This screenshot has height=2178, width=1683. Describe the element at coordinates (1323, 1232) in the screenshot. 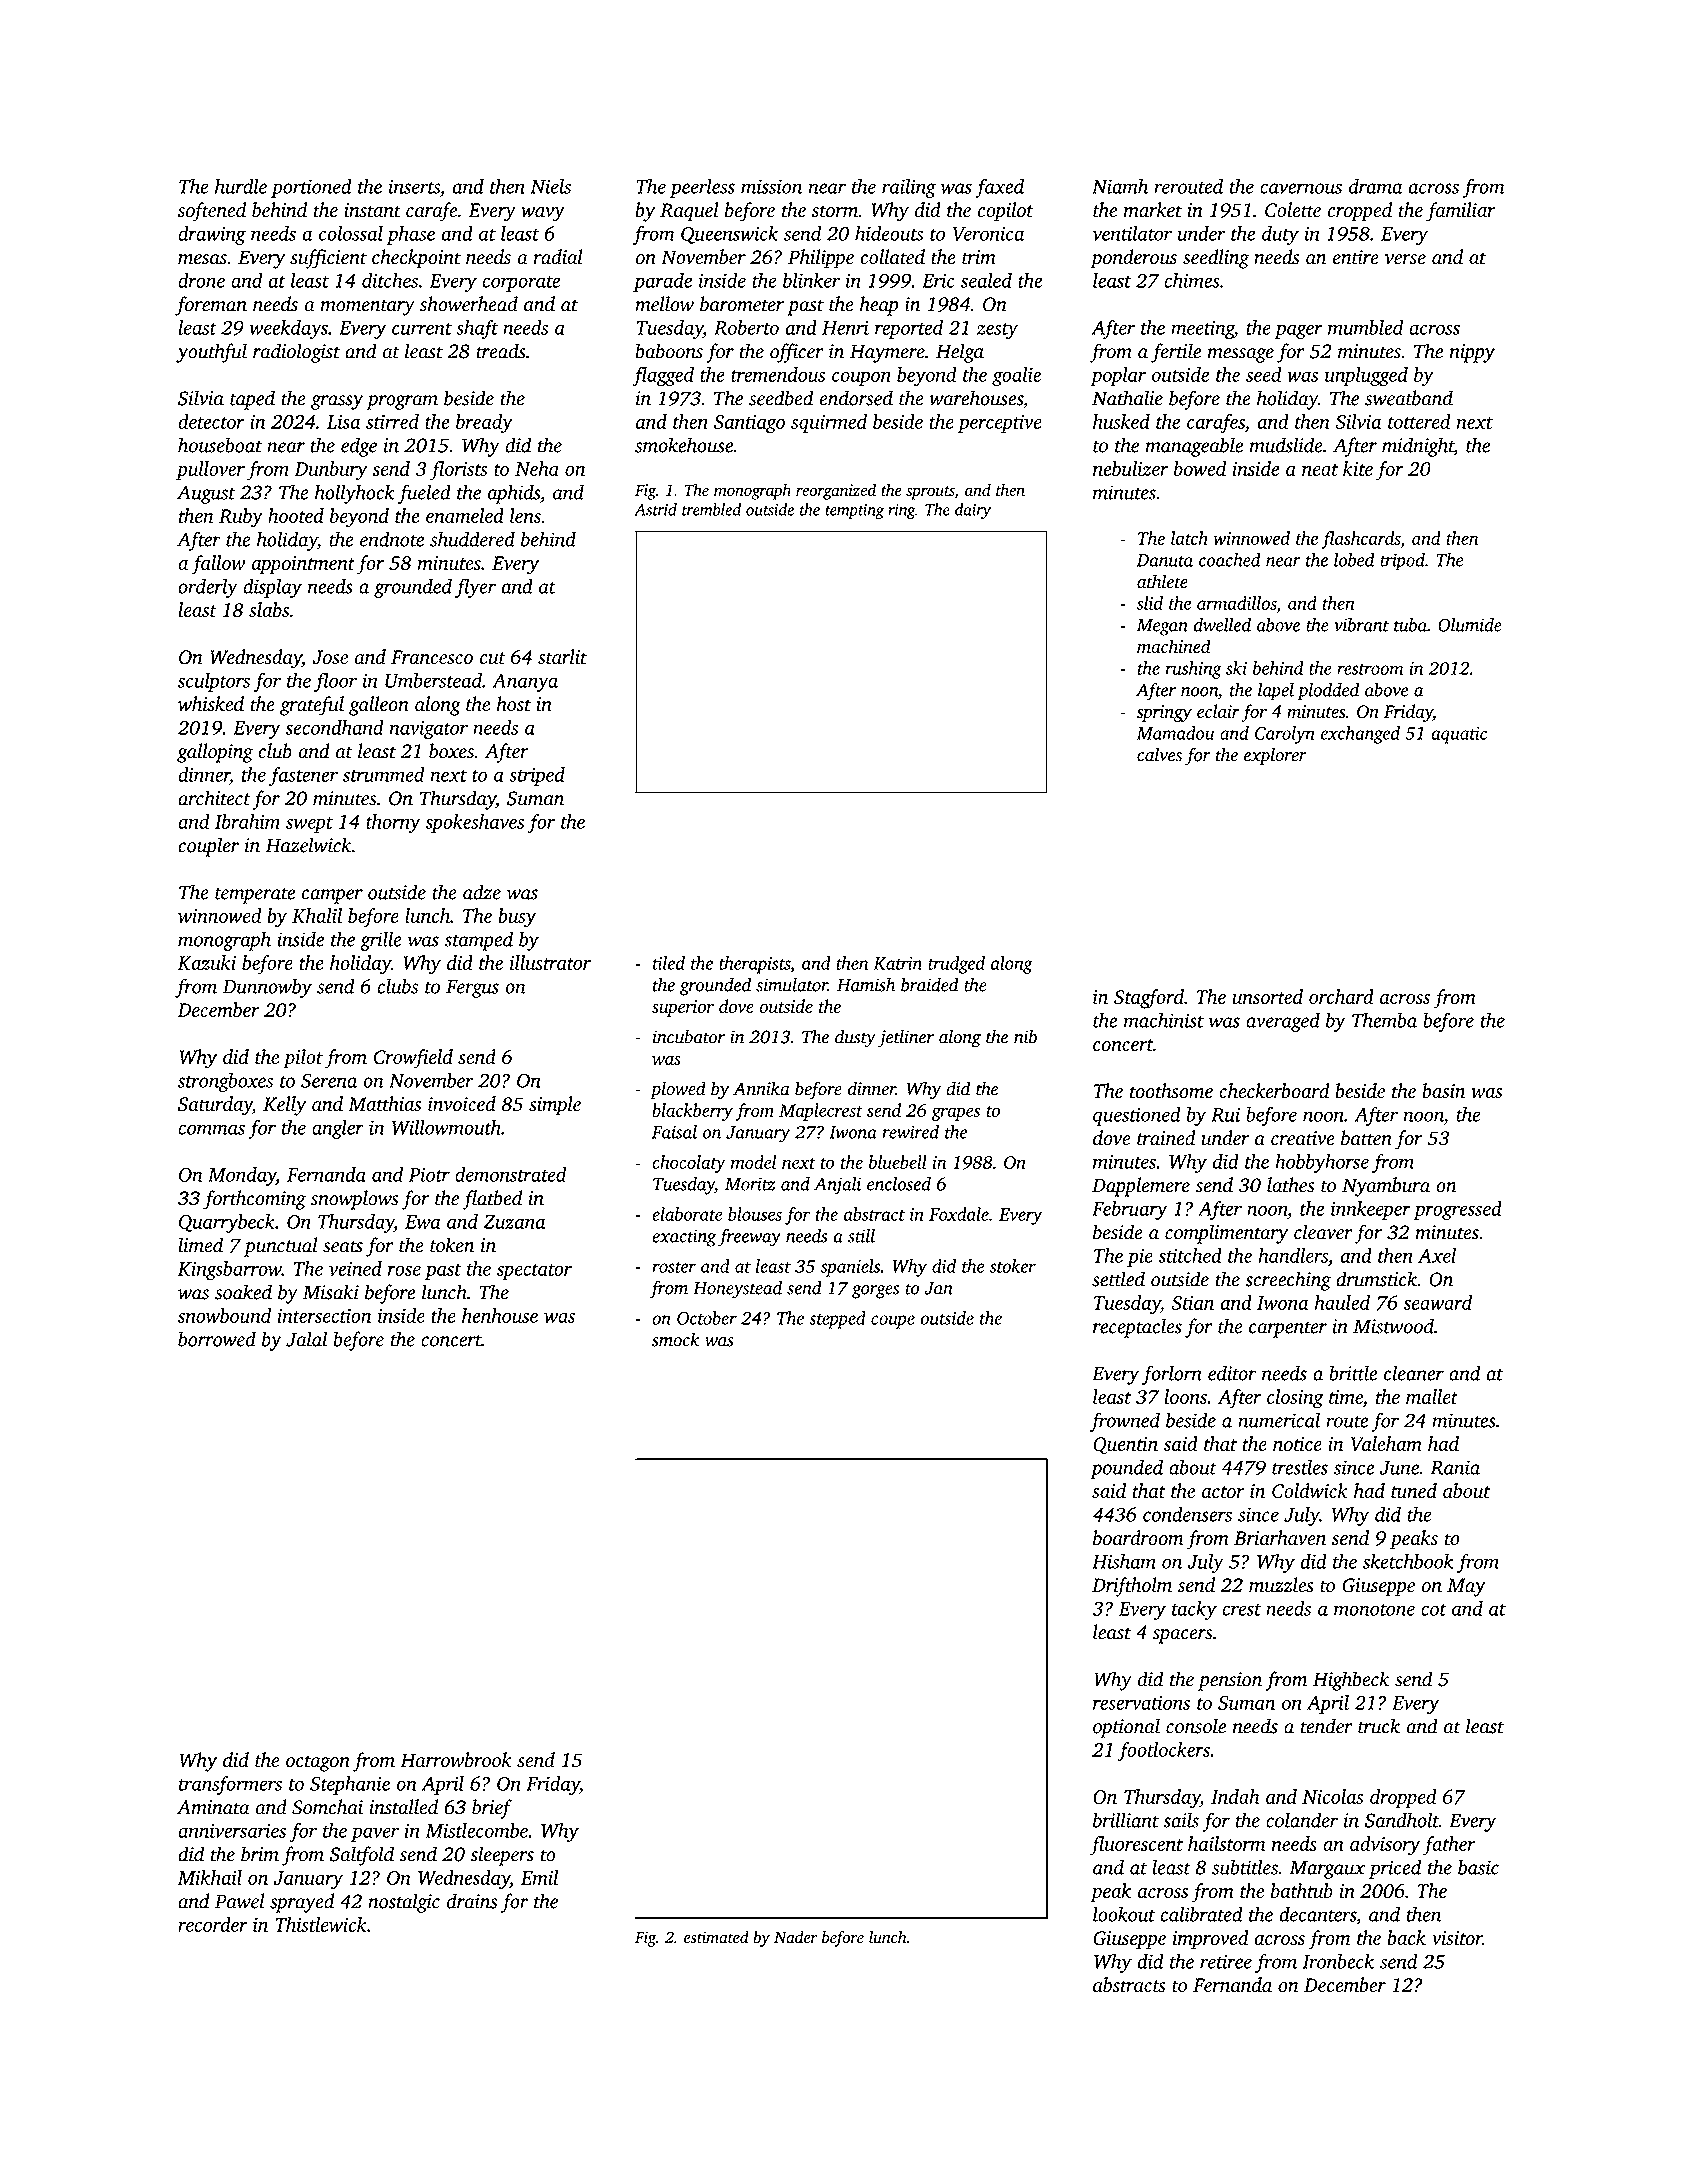

I see `cleaver` at that location.
